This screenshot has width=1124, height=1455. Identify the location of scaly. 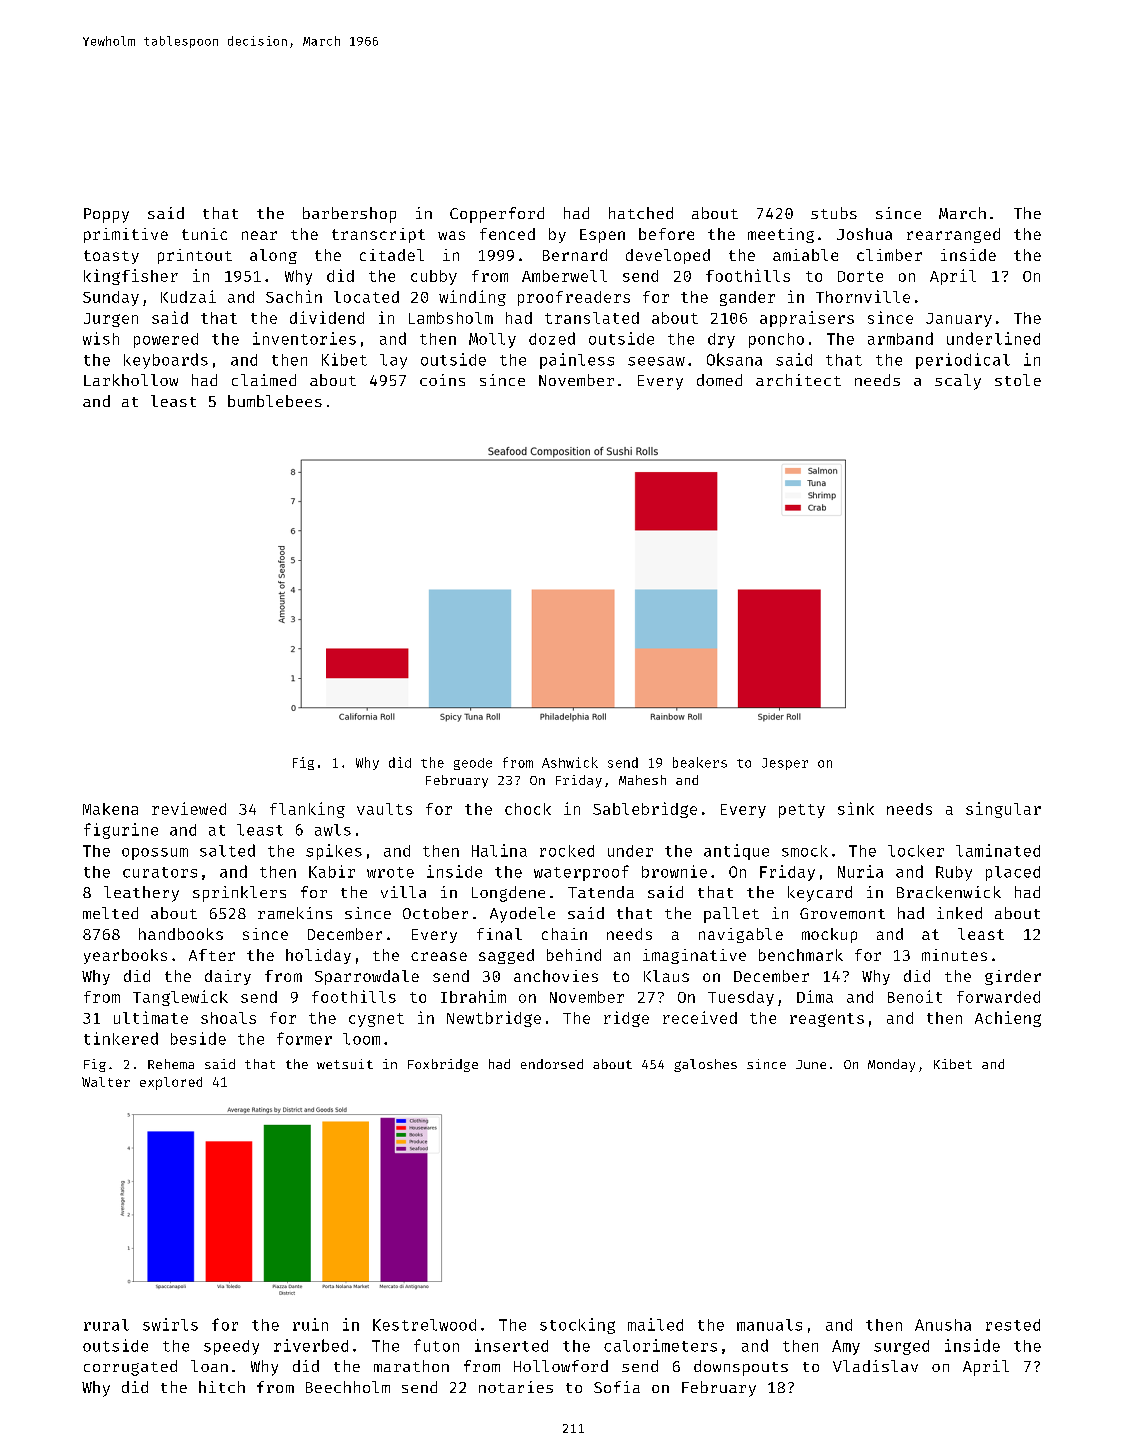
(958, 382).
